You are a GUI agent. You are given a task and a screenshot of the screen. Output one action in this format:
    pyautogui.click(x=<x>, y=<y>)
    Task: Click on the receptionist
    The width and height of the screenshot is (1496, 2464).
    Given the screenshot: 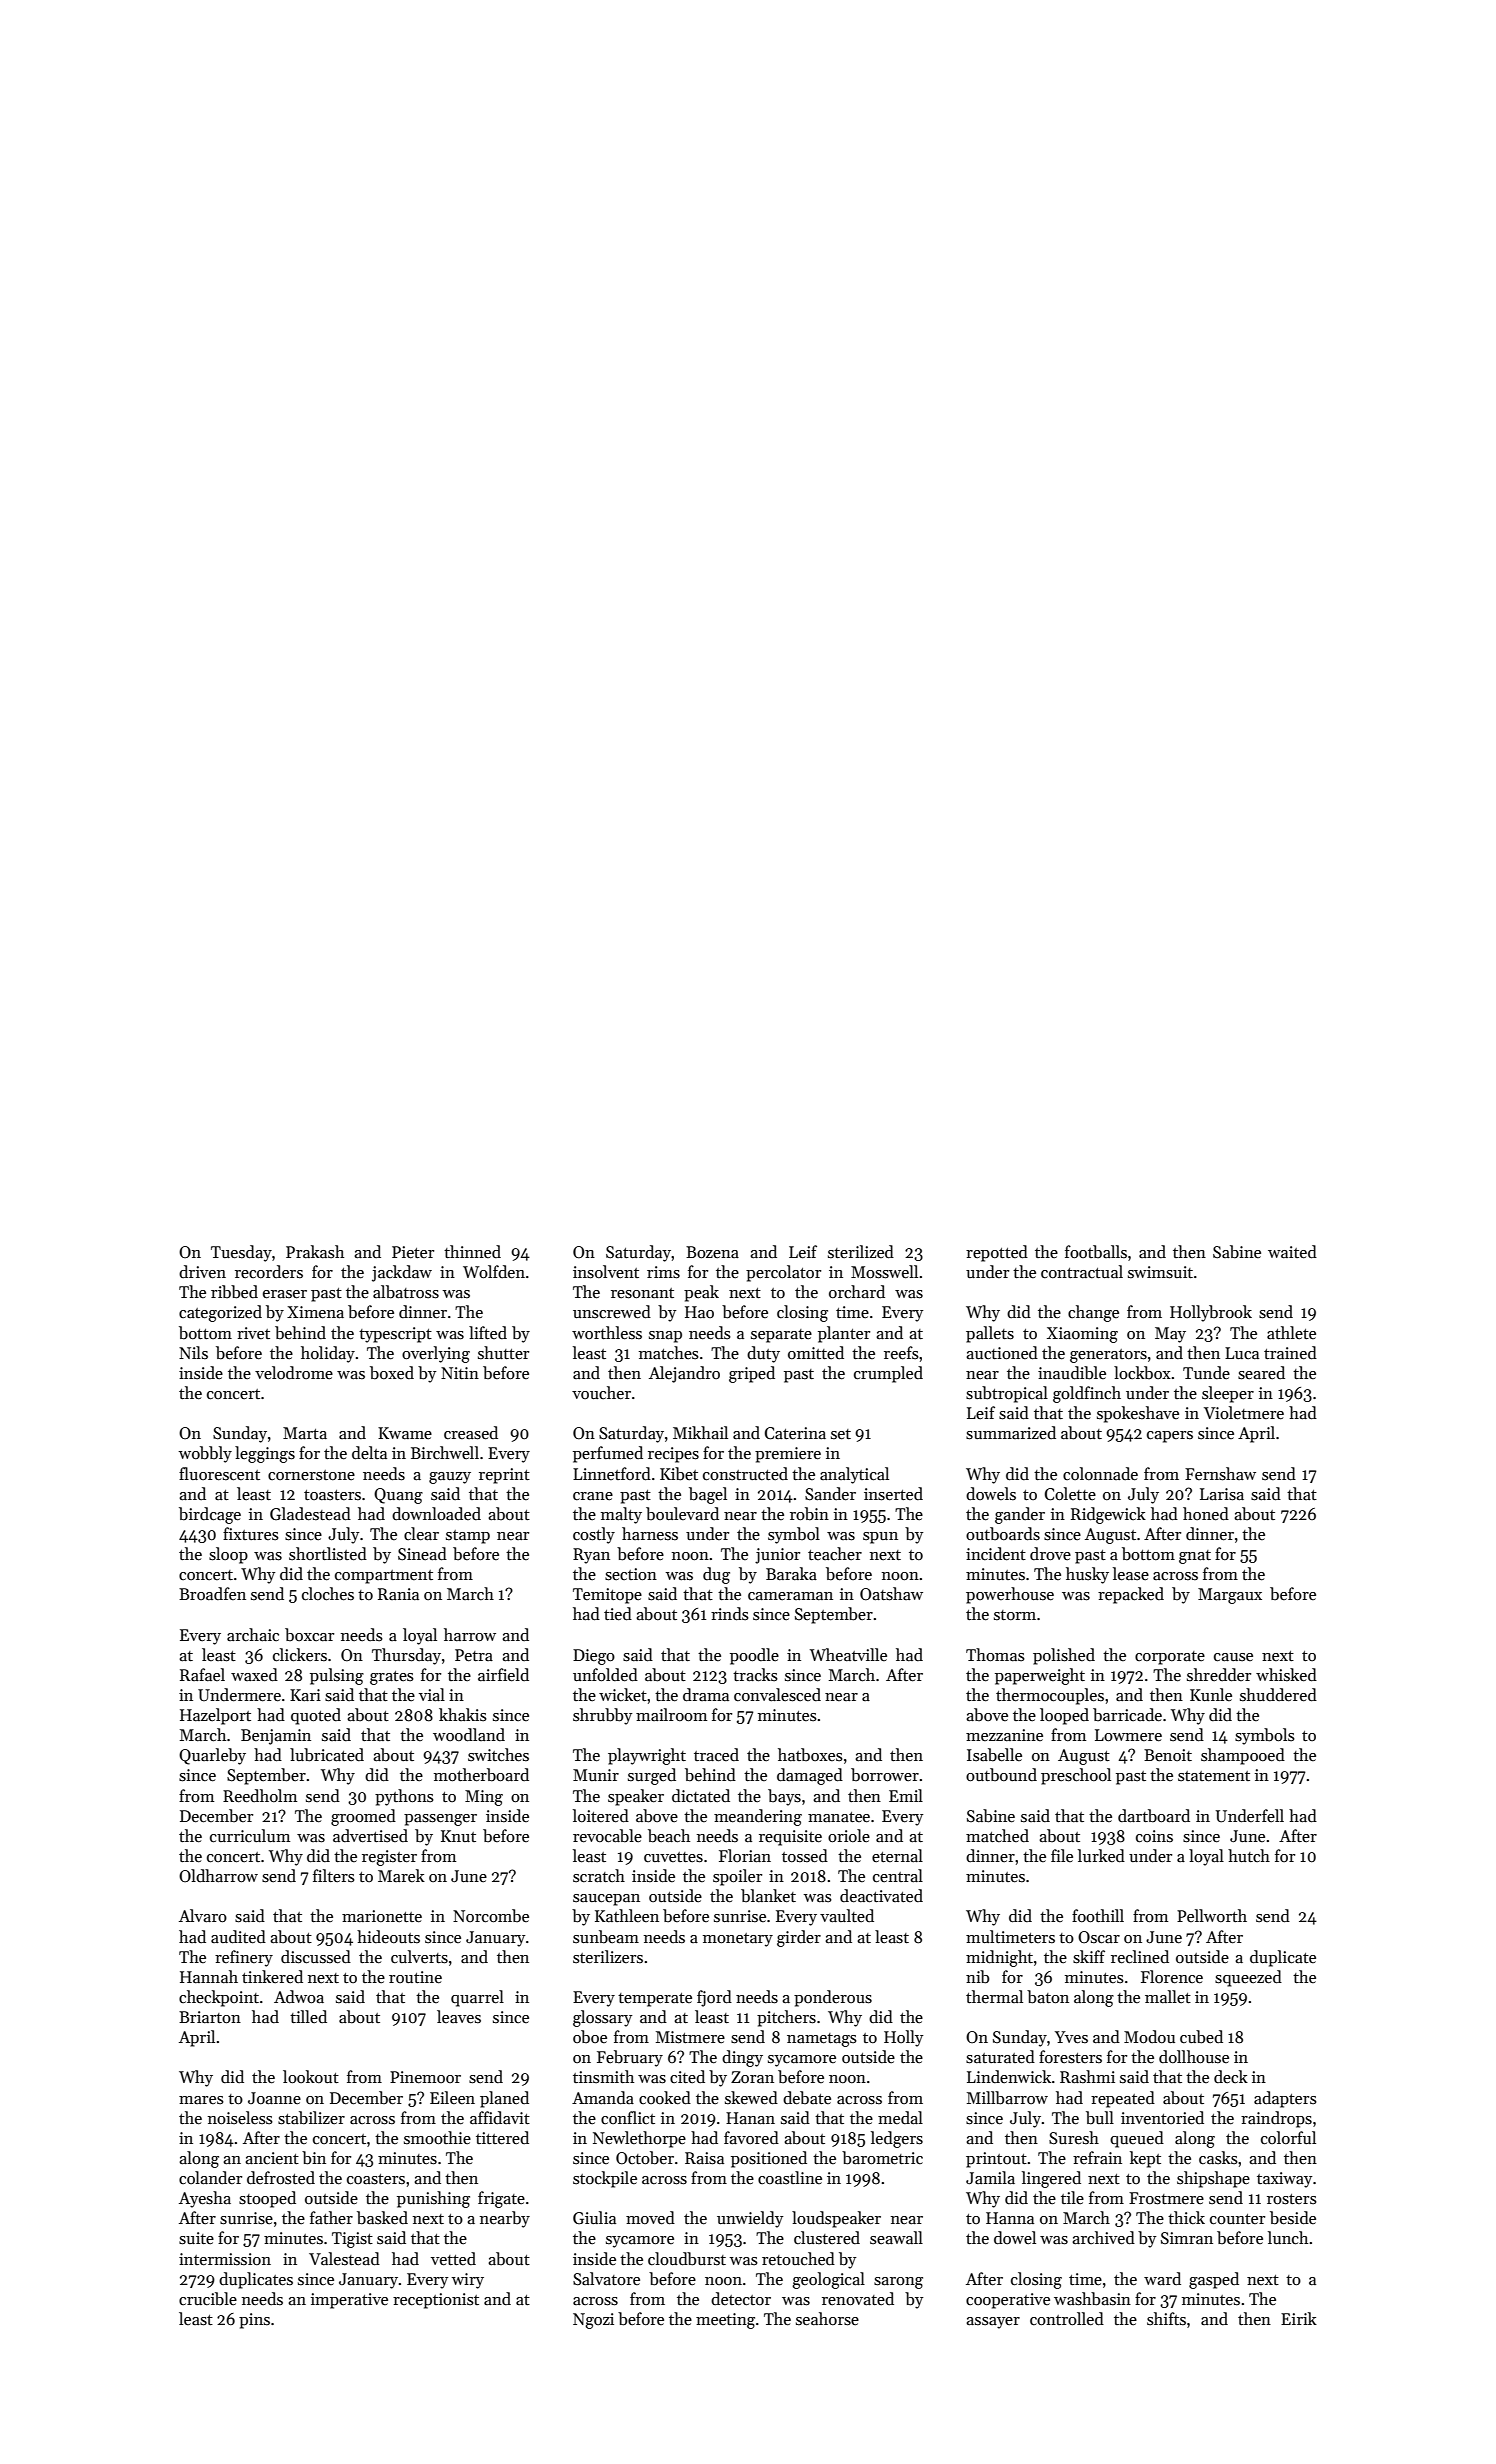 What is the action you would take?
    pyautogui.click(x=436, y=2301)
